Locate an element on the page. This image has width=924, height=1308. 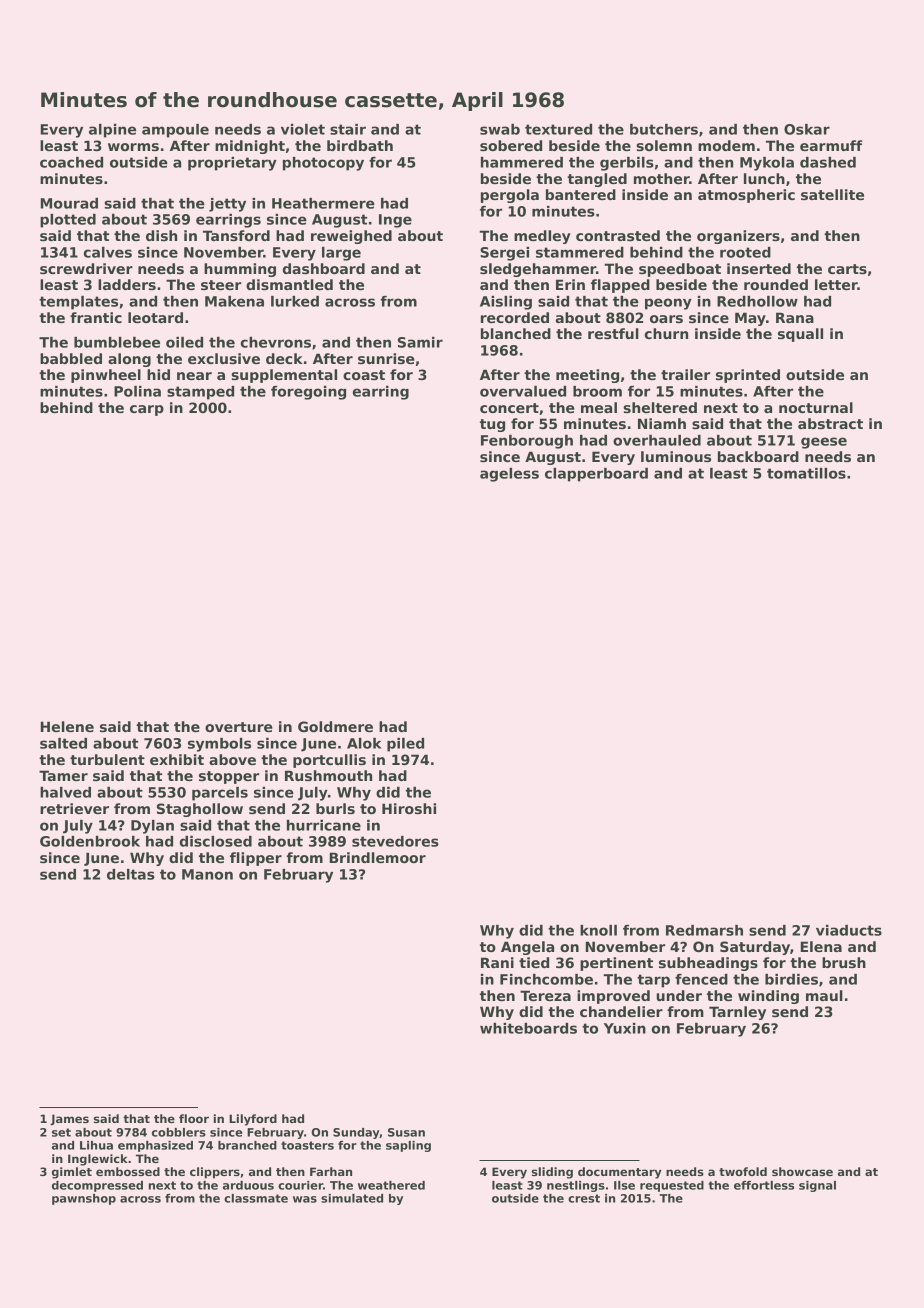
flipper is located at coordinates (256, 859).
